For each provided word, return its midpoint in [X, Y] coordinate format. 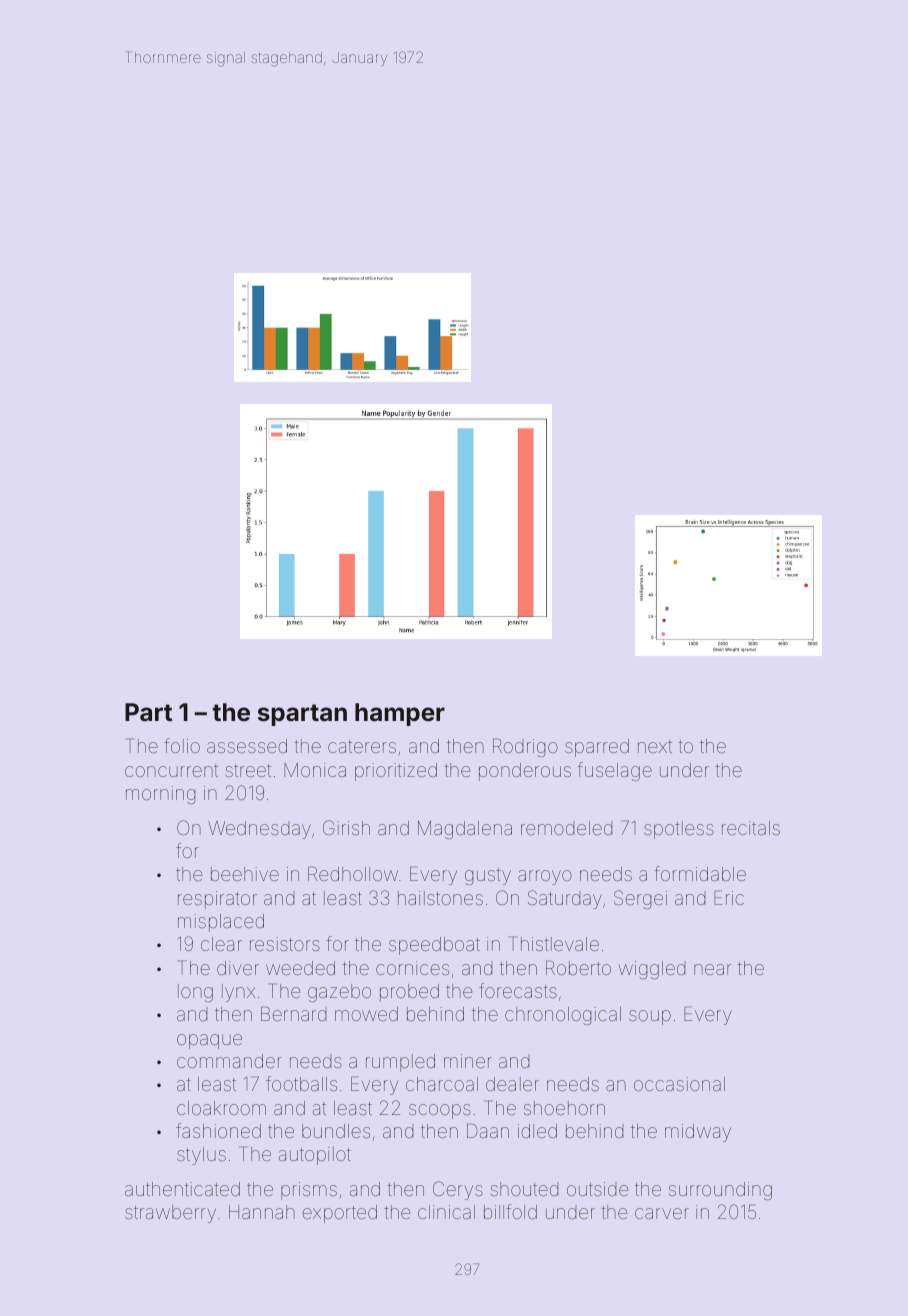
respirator [217, 900]
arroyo [545, 877]
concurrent [171, 770]
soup [650, 1017]
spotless [679, 830]
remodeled [566, 828]
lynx [238, 993]
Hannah [262, 1212]
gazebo [339, 993]
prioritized [396, 772]
